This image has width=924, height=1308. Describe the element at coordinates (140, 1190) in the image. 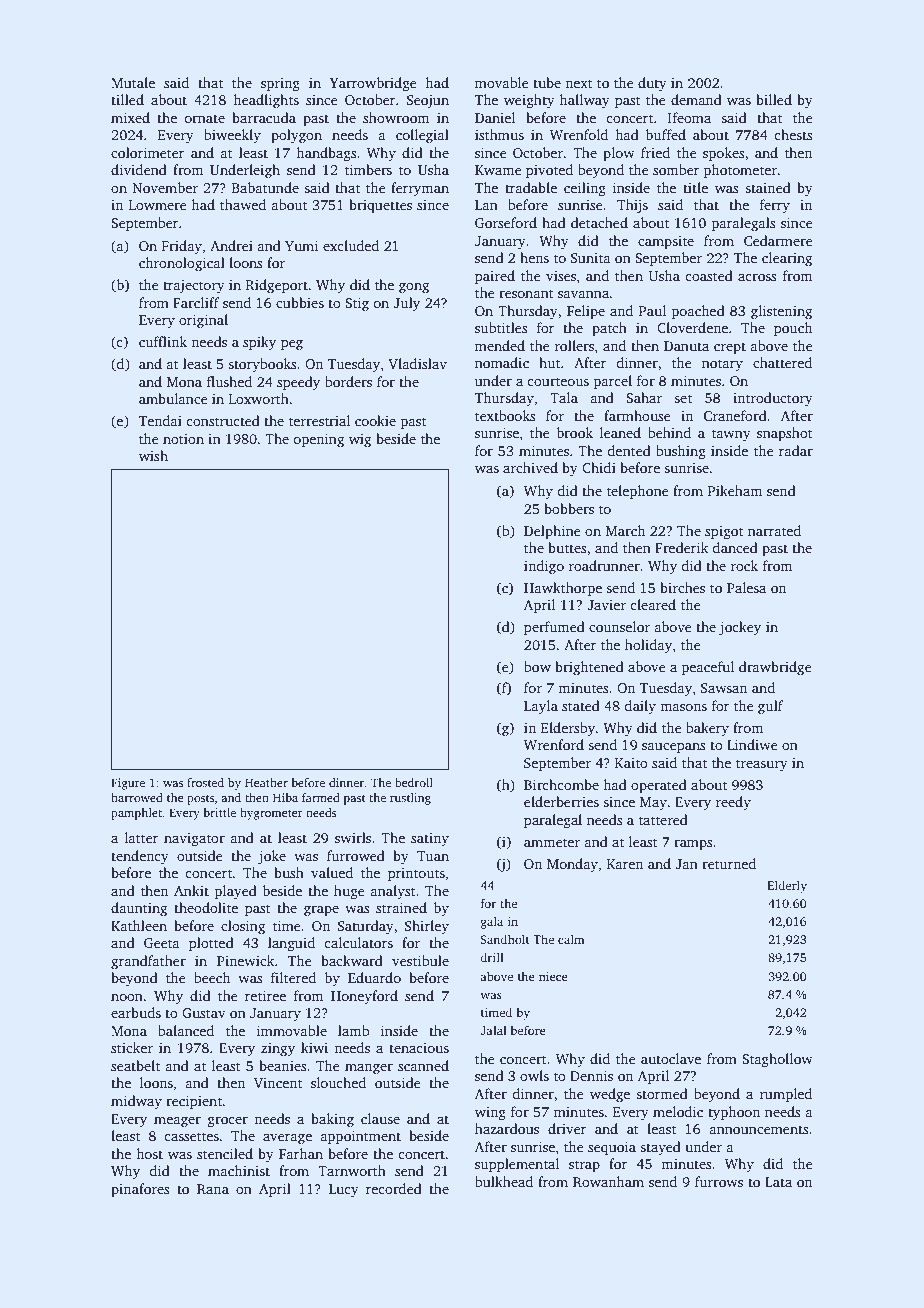

I see `pinafores` at that location.
